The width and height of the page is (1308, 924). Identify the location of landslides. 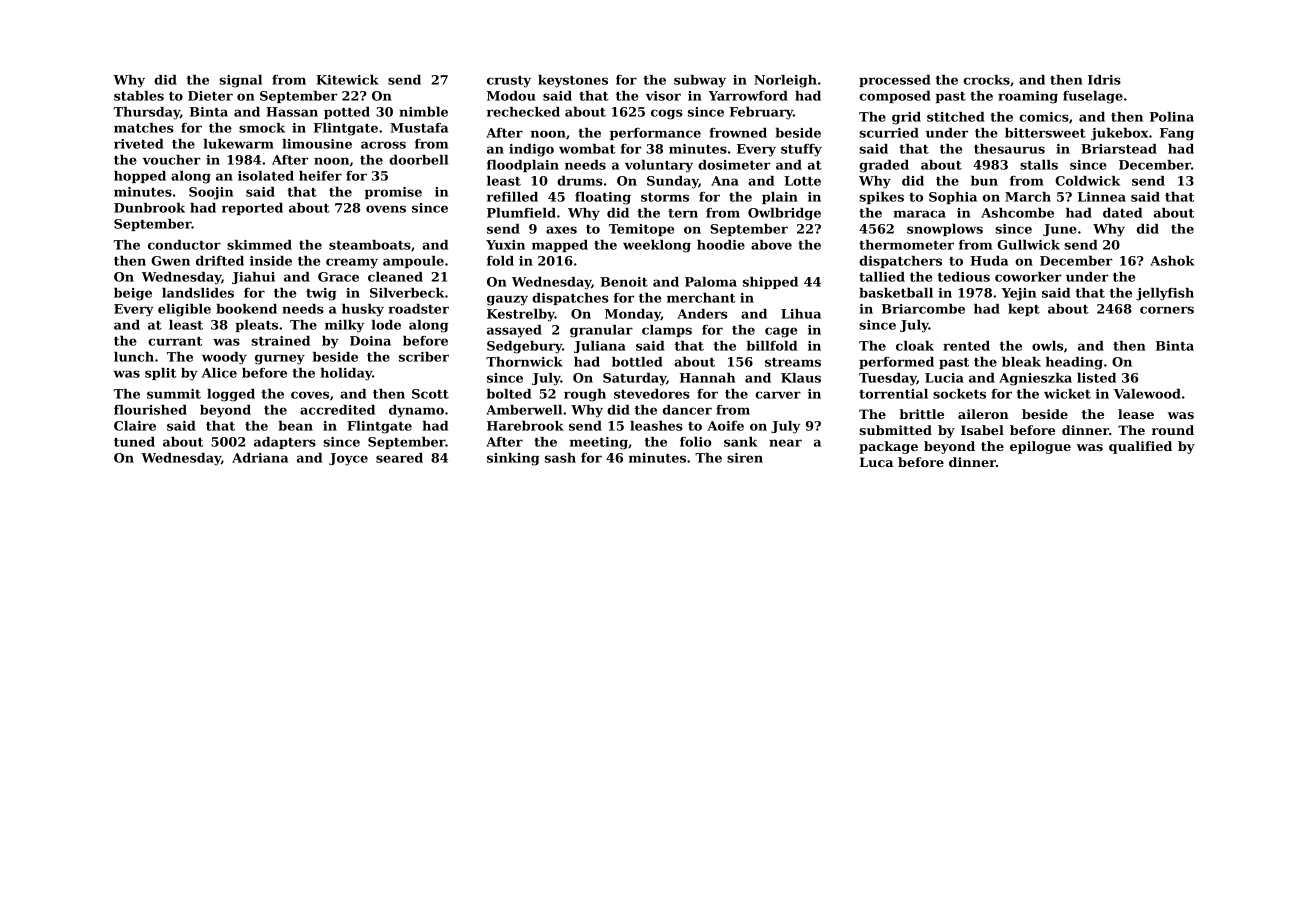
(198, 293).
